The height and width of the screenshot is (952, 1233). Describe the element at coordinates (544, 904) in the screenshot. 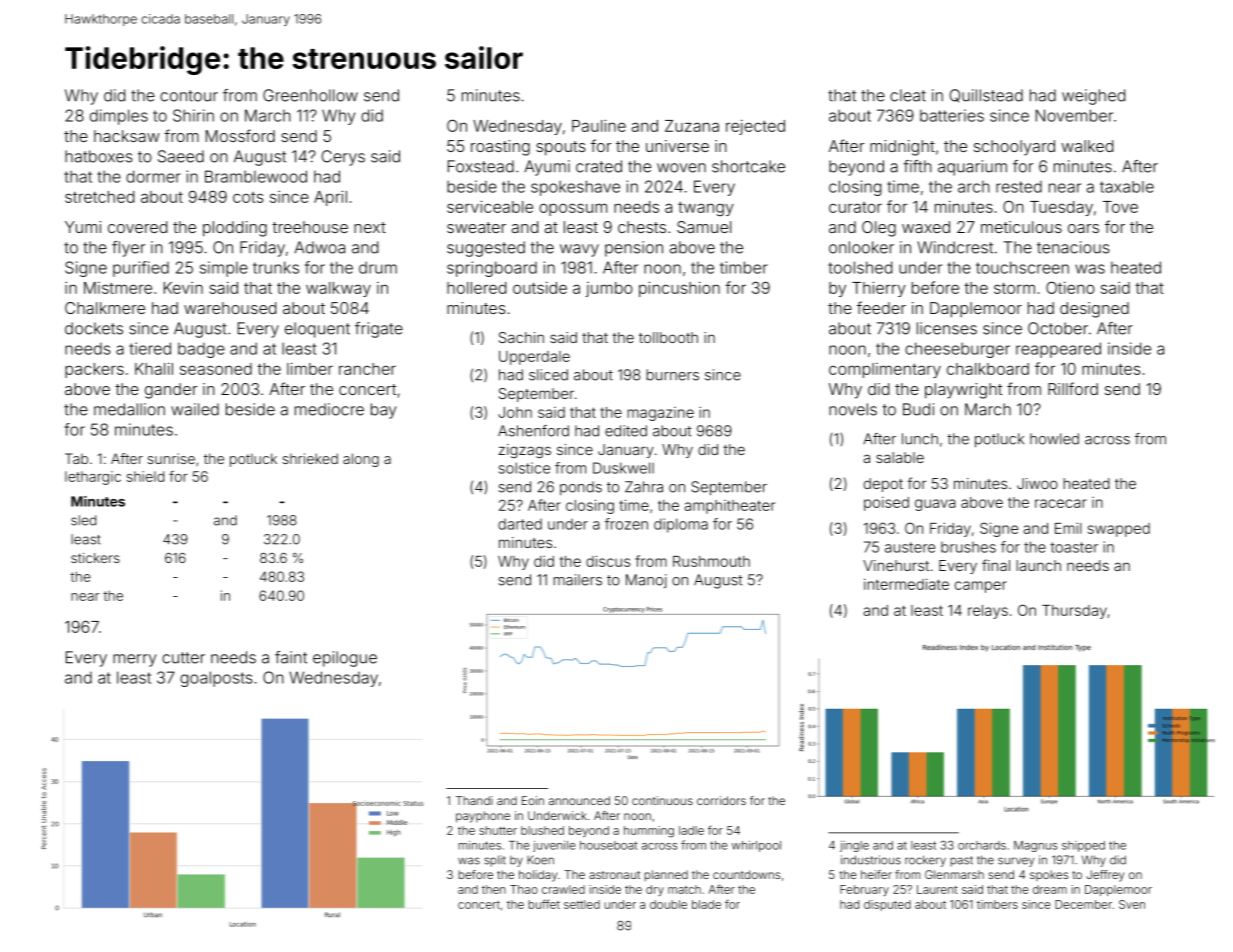

I see `buffet` at that location.
